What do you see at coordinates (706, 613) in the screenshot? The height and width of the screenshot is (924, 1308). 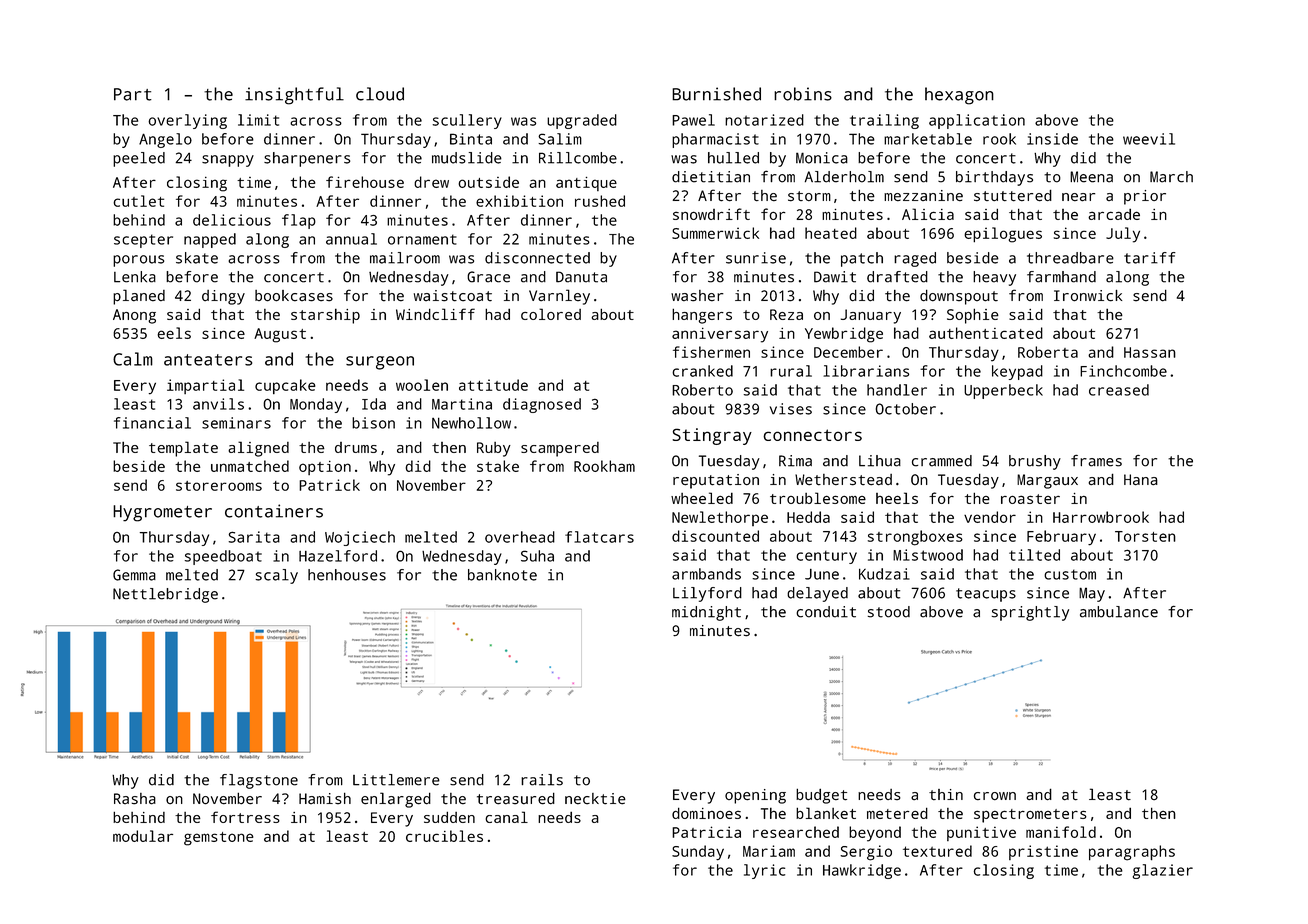 I see `midnight` at bounding box center [706, 613].
